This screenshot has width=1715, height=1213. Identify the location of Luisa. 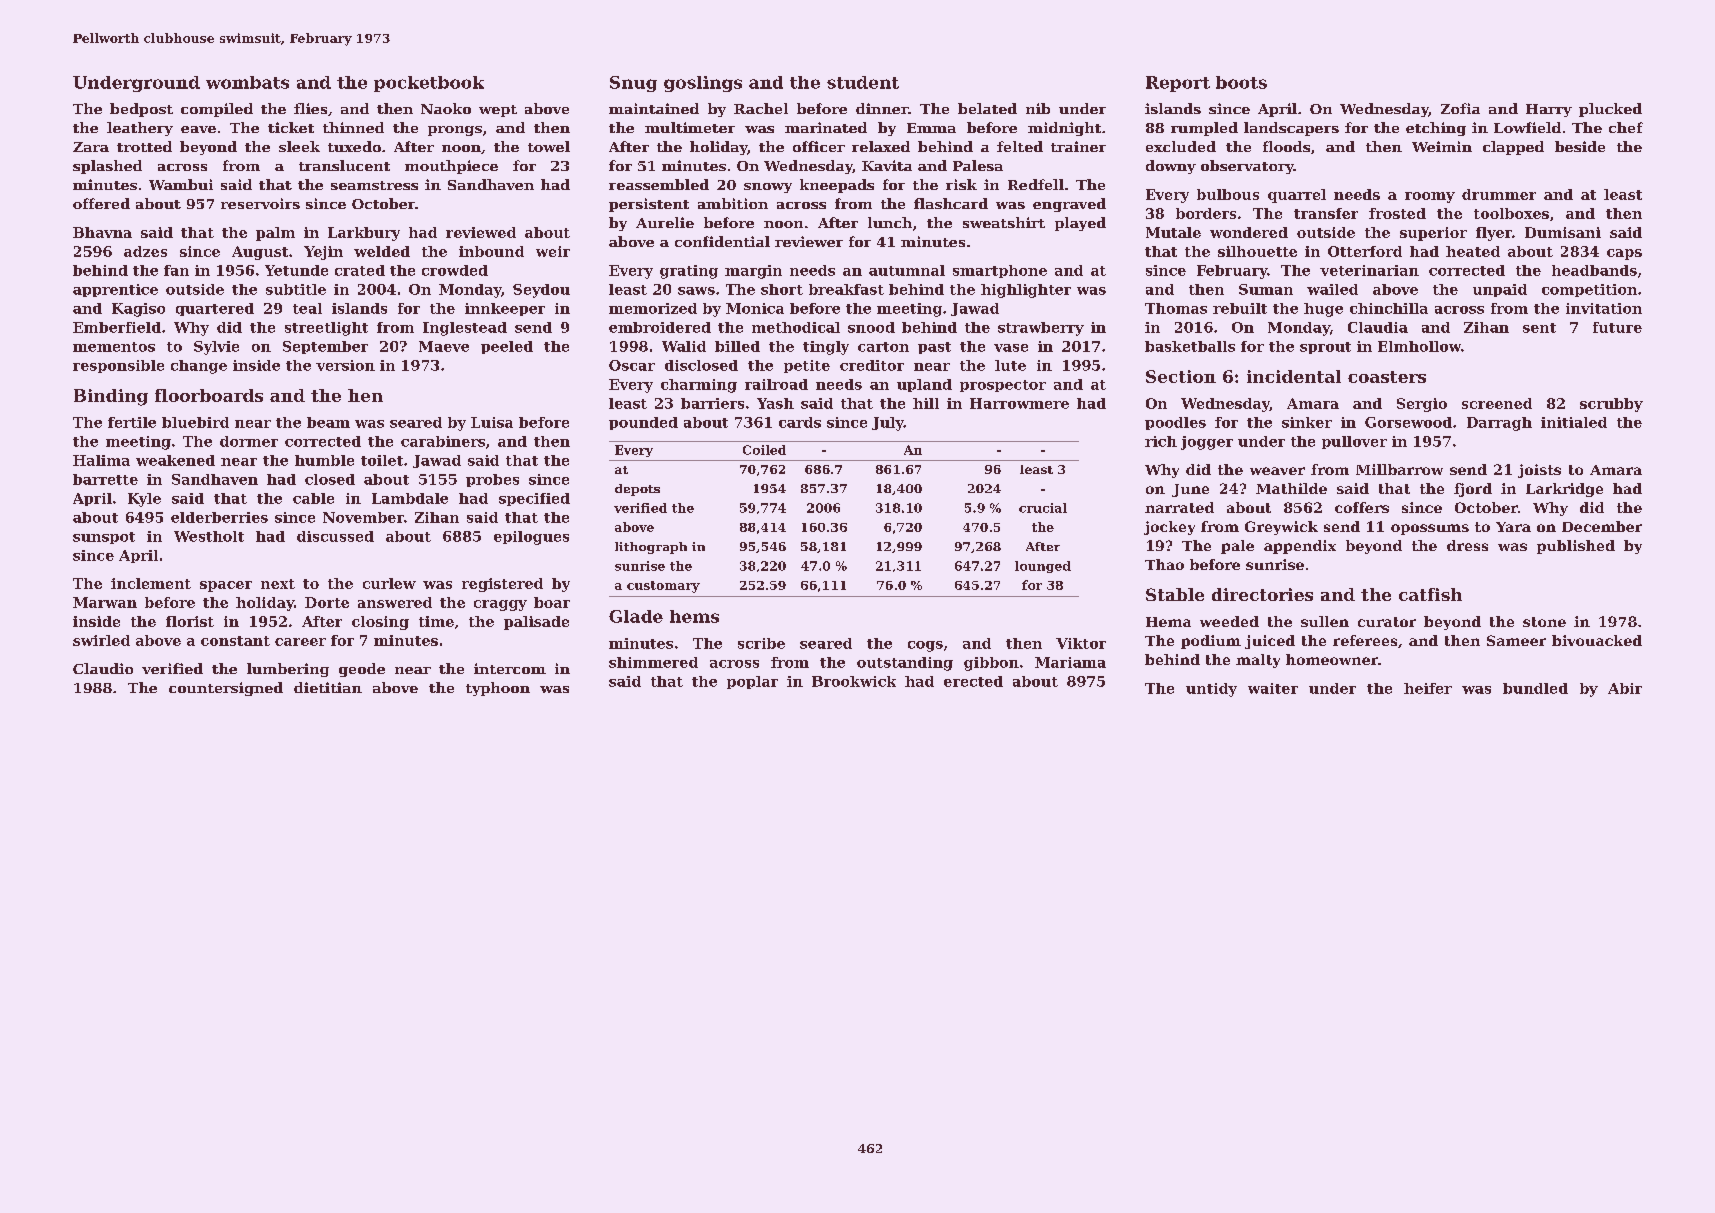
(492, 422).
